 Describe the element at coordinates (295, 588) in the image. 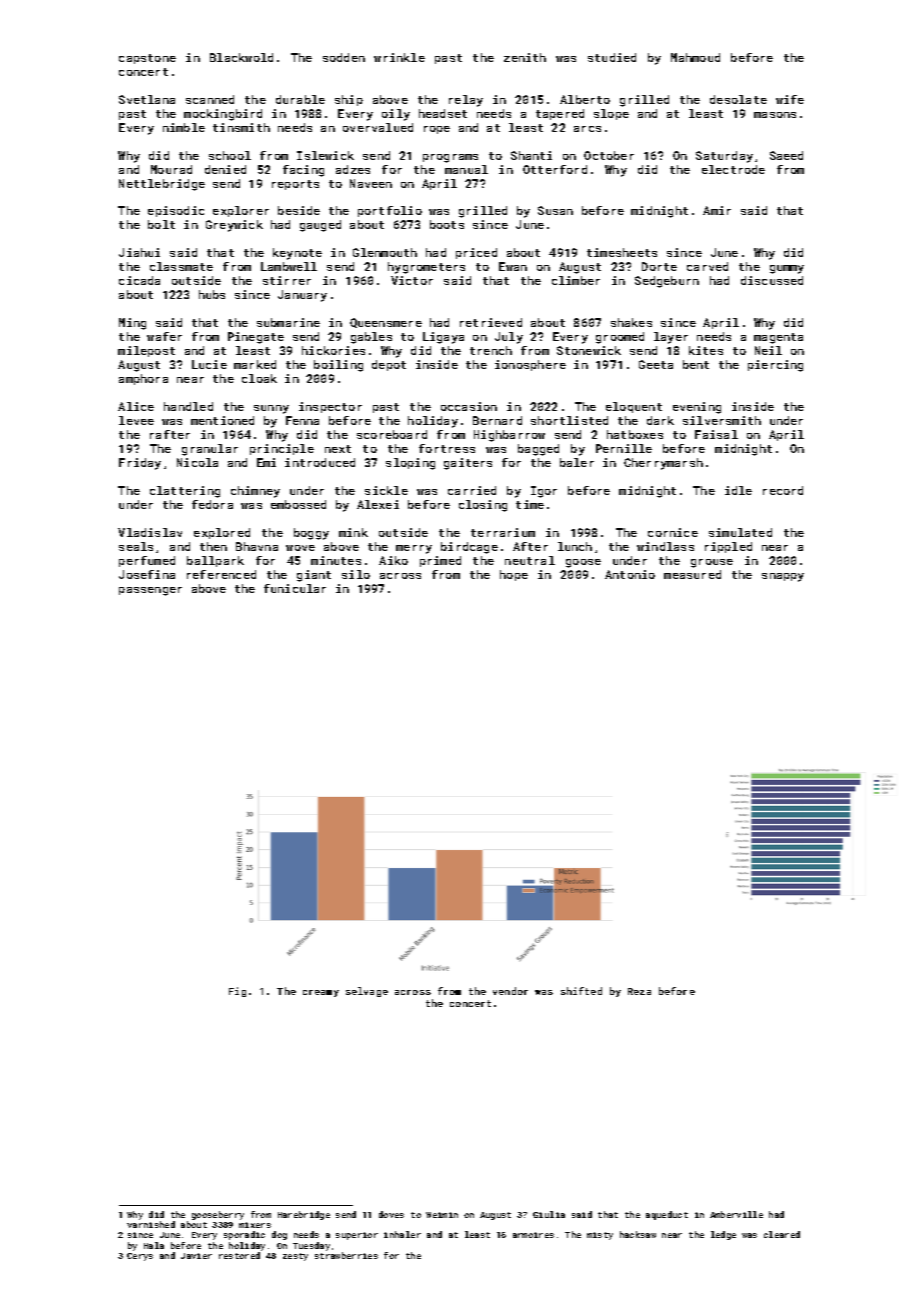

I see `funicular` at that location.
